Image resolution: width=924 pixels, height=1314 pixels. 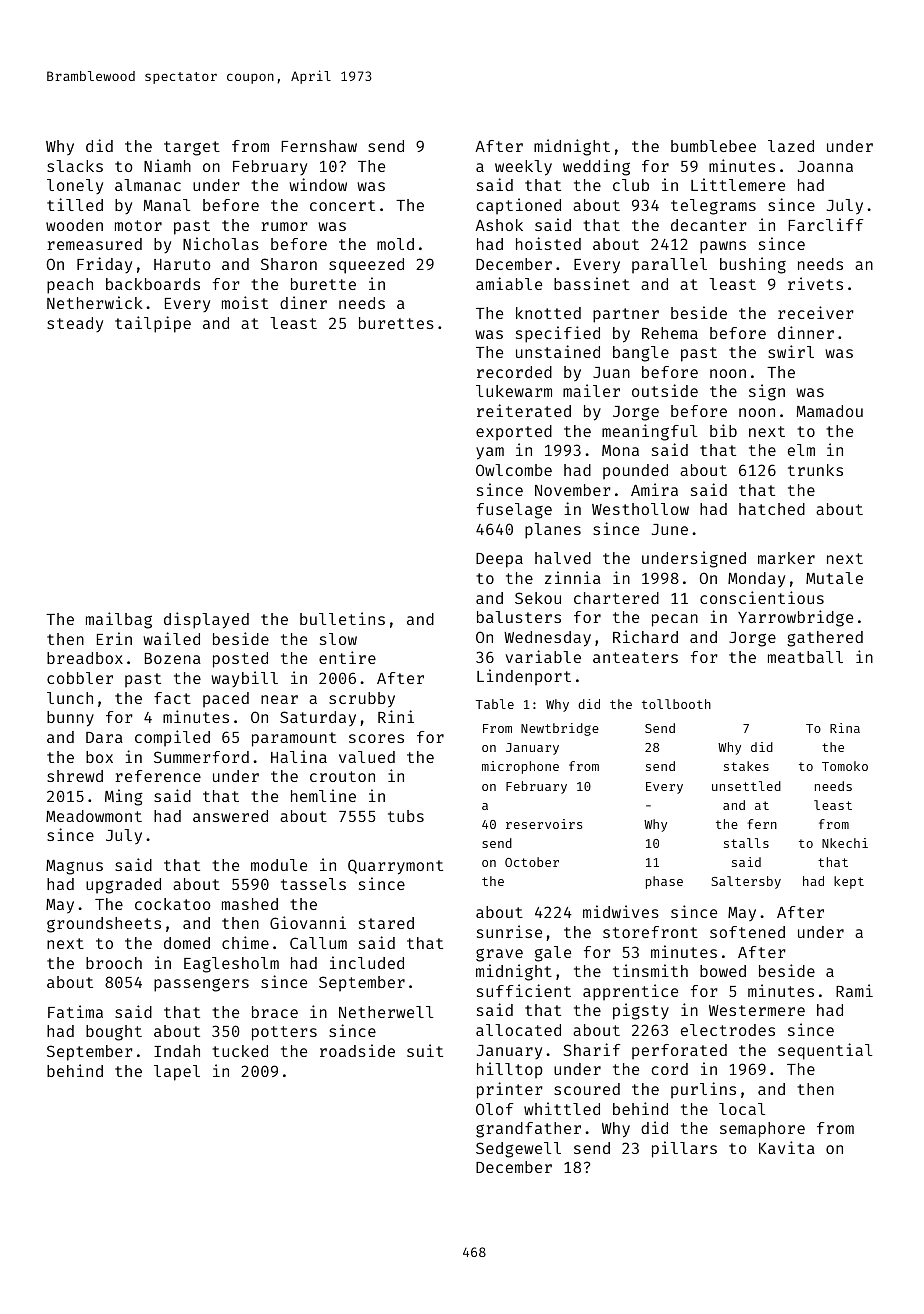 What do you see at coordinates (70, 719) in the screenshot?
I see `bunny` at bounding box center [70, 719].
